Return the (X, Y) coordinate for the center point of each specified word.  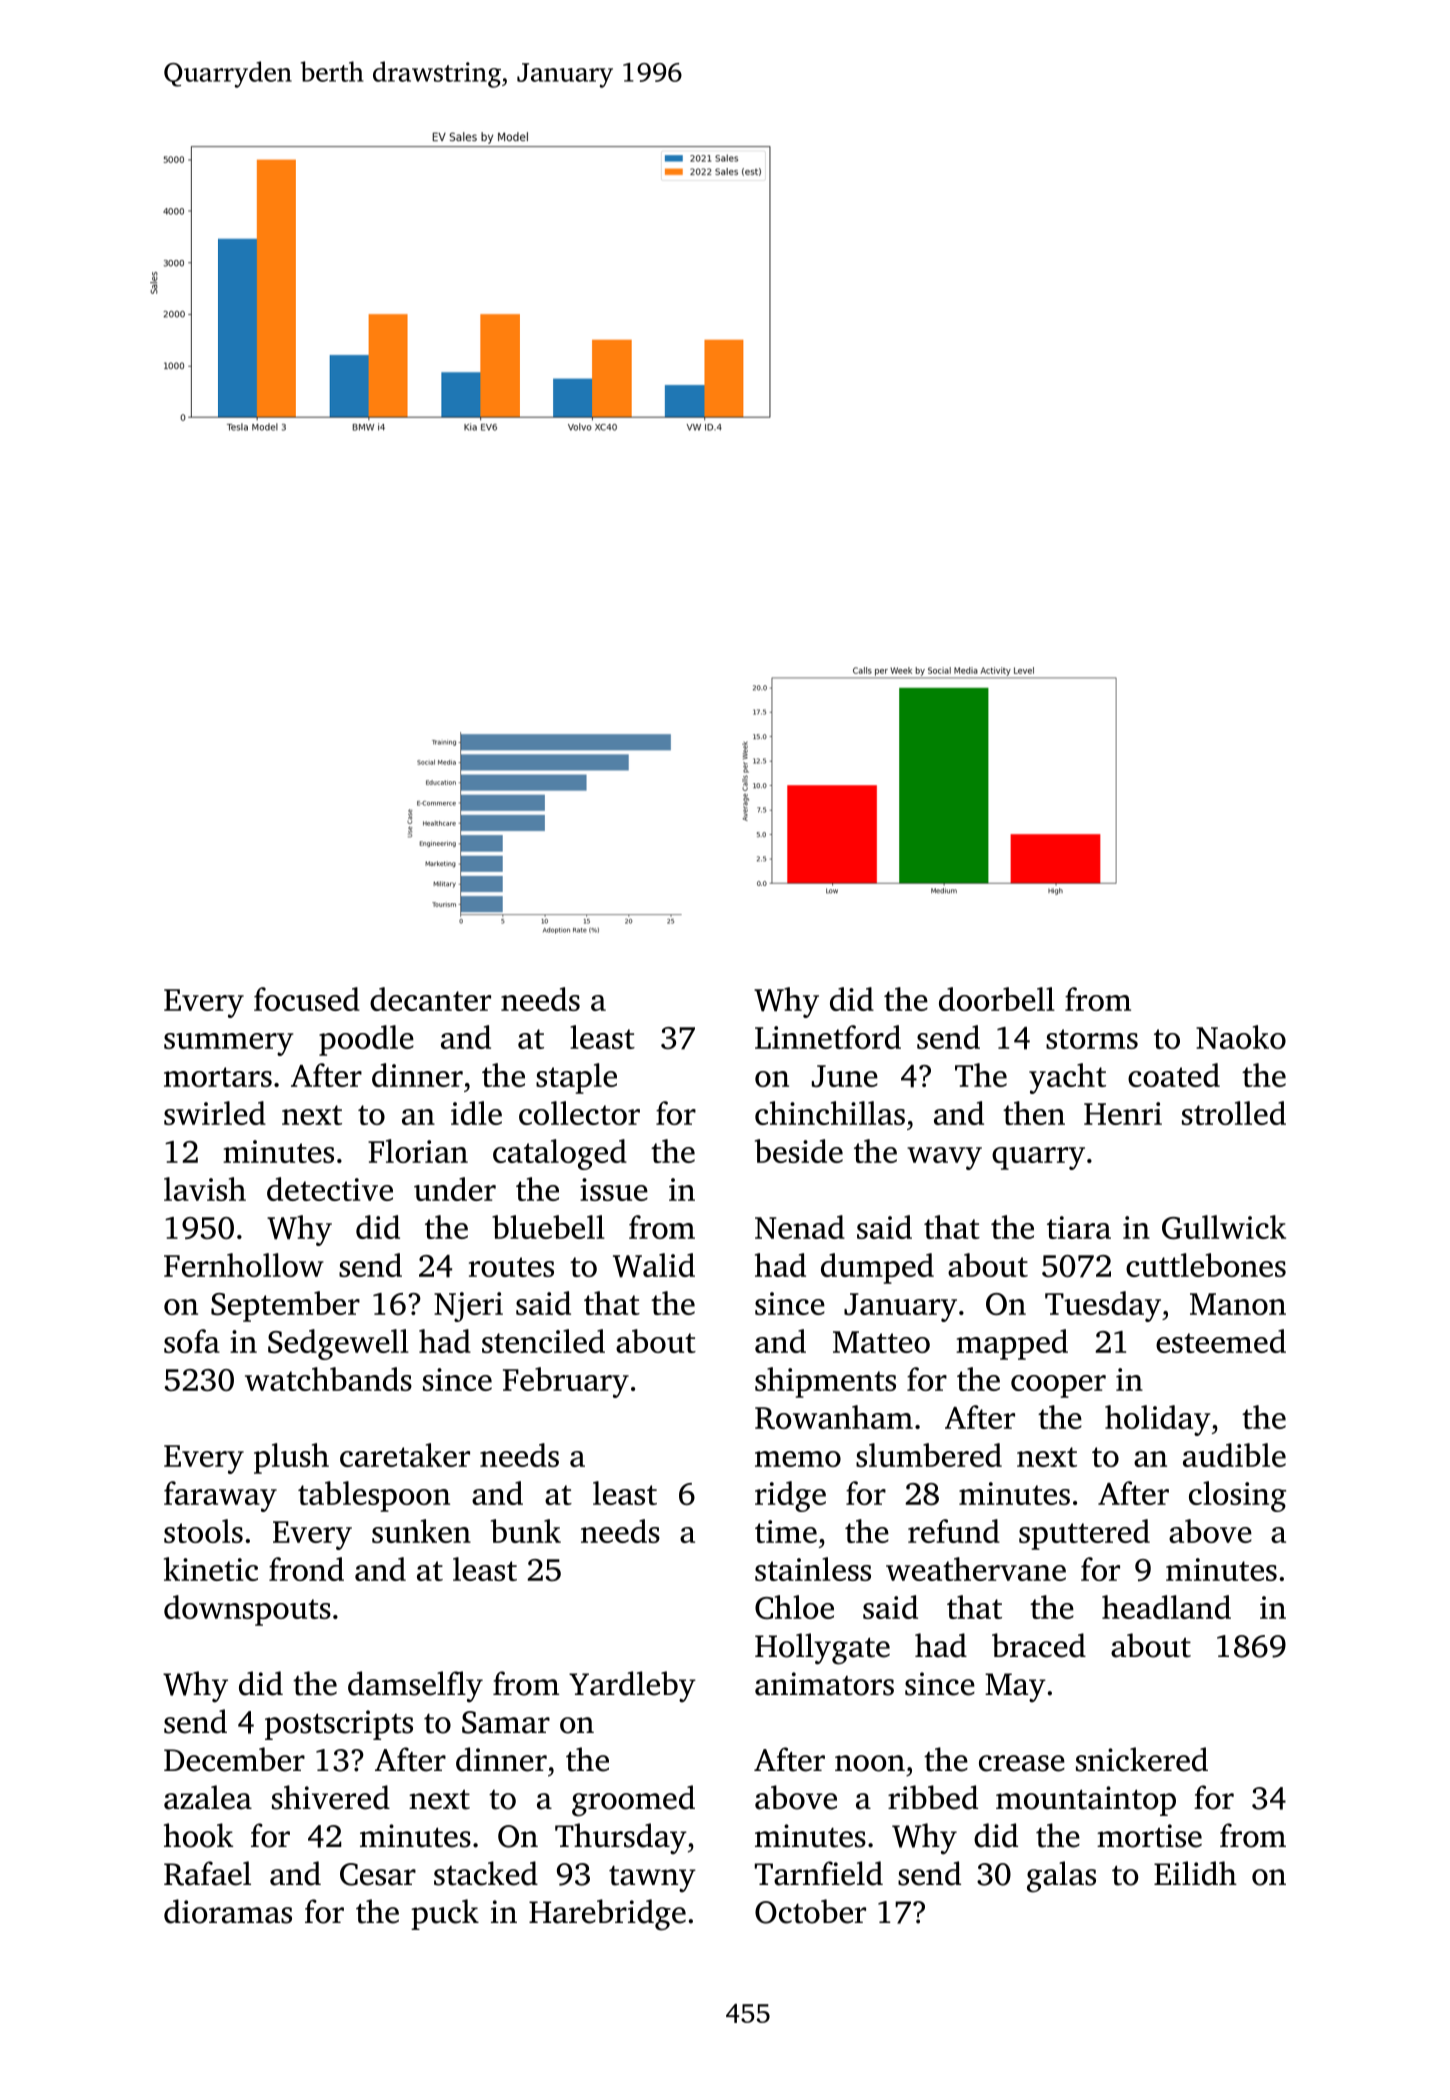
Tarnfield (819, 1873)
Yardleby (632, 1687)
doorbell (997, 999)
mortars (218, 1077)
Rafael (207, 1873)
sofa (192, 1341)
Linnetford (828, 1037)
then (1034, 1113)
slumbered (929, 1455)
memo (798, 1459)
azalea (208, 1797)
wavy (944, 1158)
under (455, 1189)
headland (1166, 1607)
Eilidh (1195, 1873)
